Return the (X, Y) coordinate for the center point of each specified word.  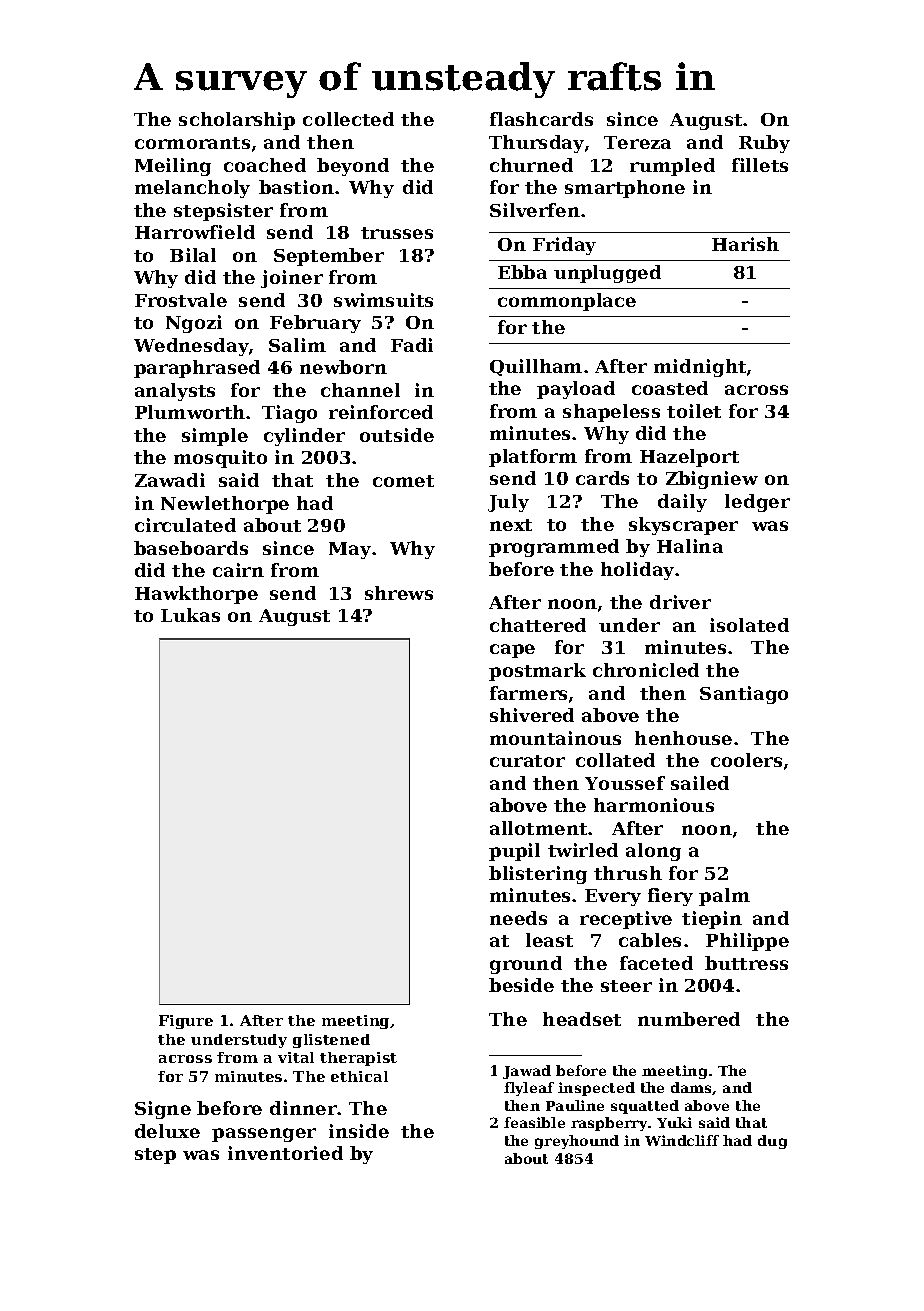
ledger (757, 503)
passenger (264, 1135)
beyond (353, 167)
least (549, 940)
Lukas (190, 615)
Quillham (536, 367)
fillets (760, 165)
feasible (534, 1122)
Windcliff (682, 1140)
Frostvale (181, 300)
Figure (186, 1022)
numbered (689, 1019)
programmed (554, 548)
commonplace (567, 302)
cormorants (192, 143)
